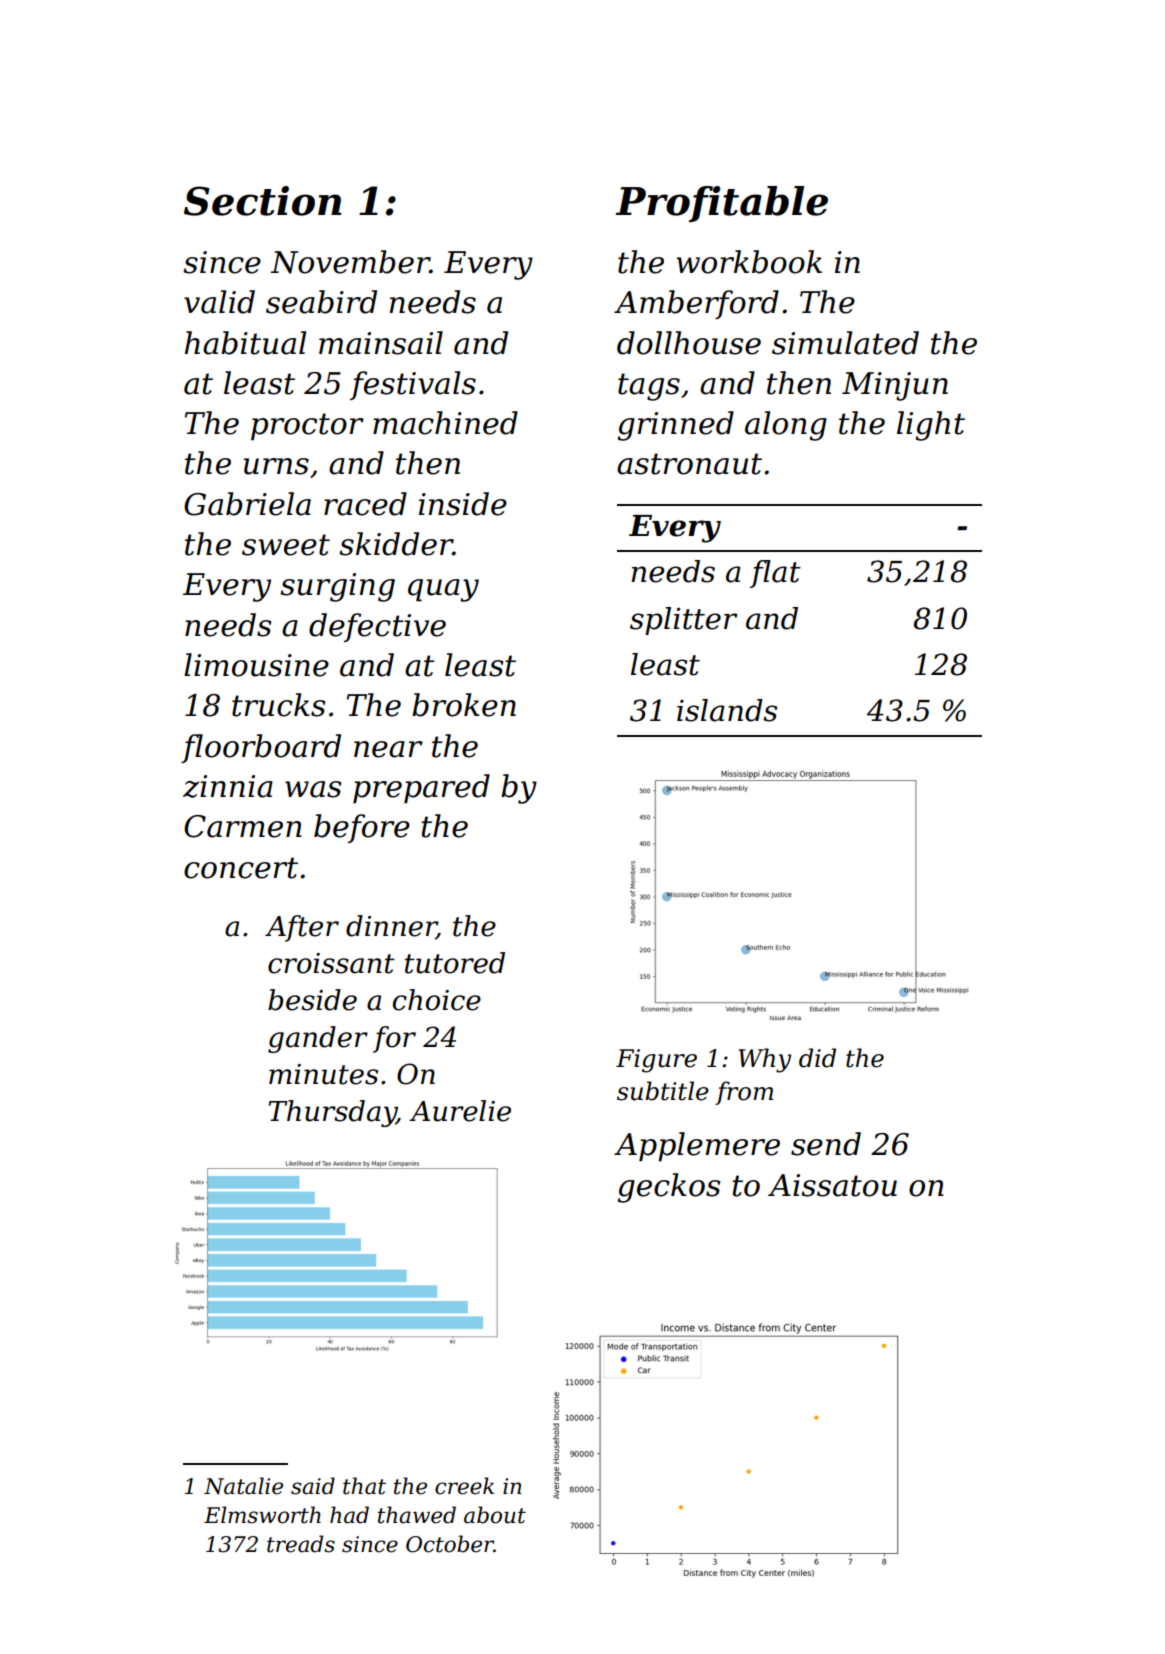 This screenshot has height=1654, width=1165. Describe the element at coordinates (301, 1544) in the screenshot. I see `treads` at that location.
